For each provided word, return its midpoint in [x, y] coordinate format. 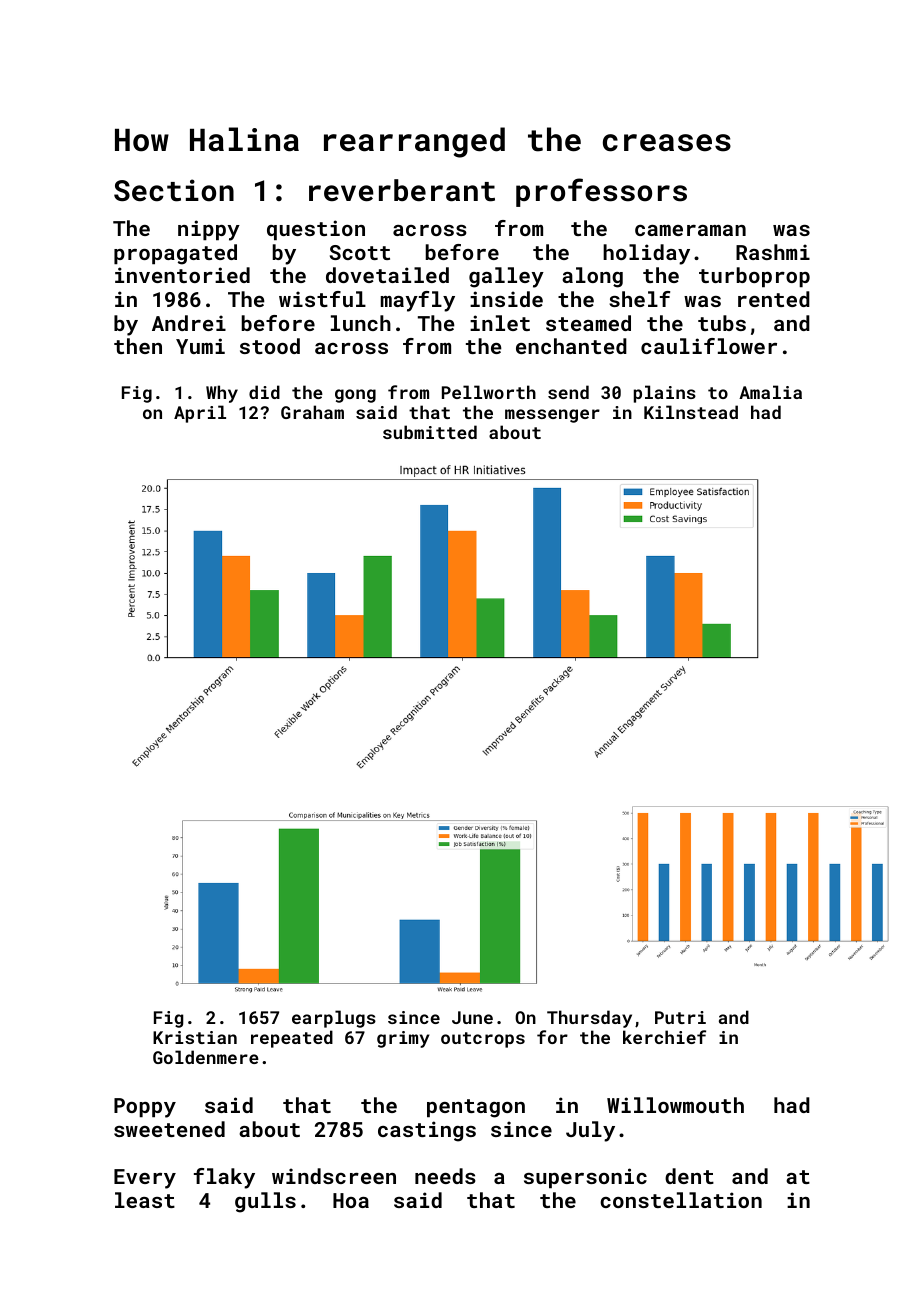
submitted [430, 432]
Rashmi [773, 252]
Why [222, 394]
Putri [680, 1017]
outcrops [483, 1040]
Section [174, 190]
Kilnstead [691, 412]
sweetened [169, 1129]
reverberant [402, 190]
